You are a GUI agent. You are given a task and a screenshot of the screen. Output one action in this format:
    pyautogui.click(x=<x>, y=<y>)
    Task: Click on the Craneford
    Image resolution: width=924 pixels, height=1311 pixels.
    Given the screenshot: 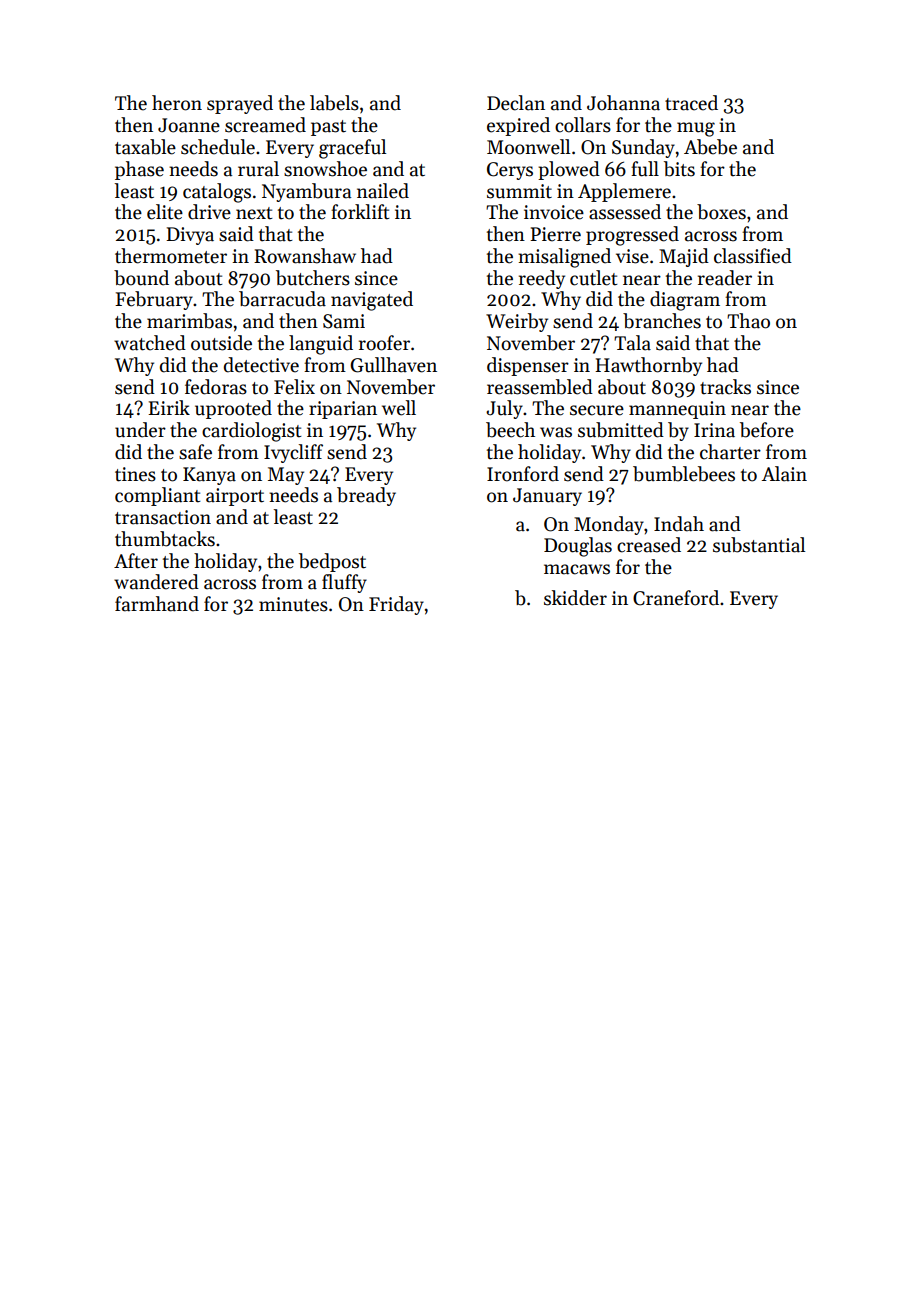 What is the action you would take?
    pyautogui.click(x=676, y=598)
